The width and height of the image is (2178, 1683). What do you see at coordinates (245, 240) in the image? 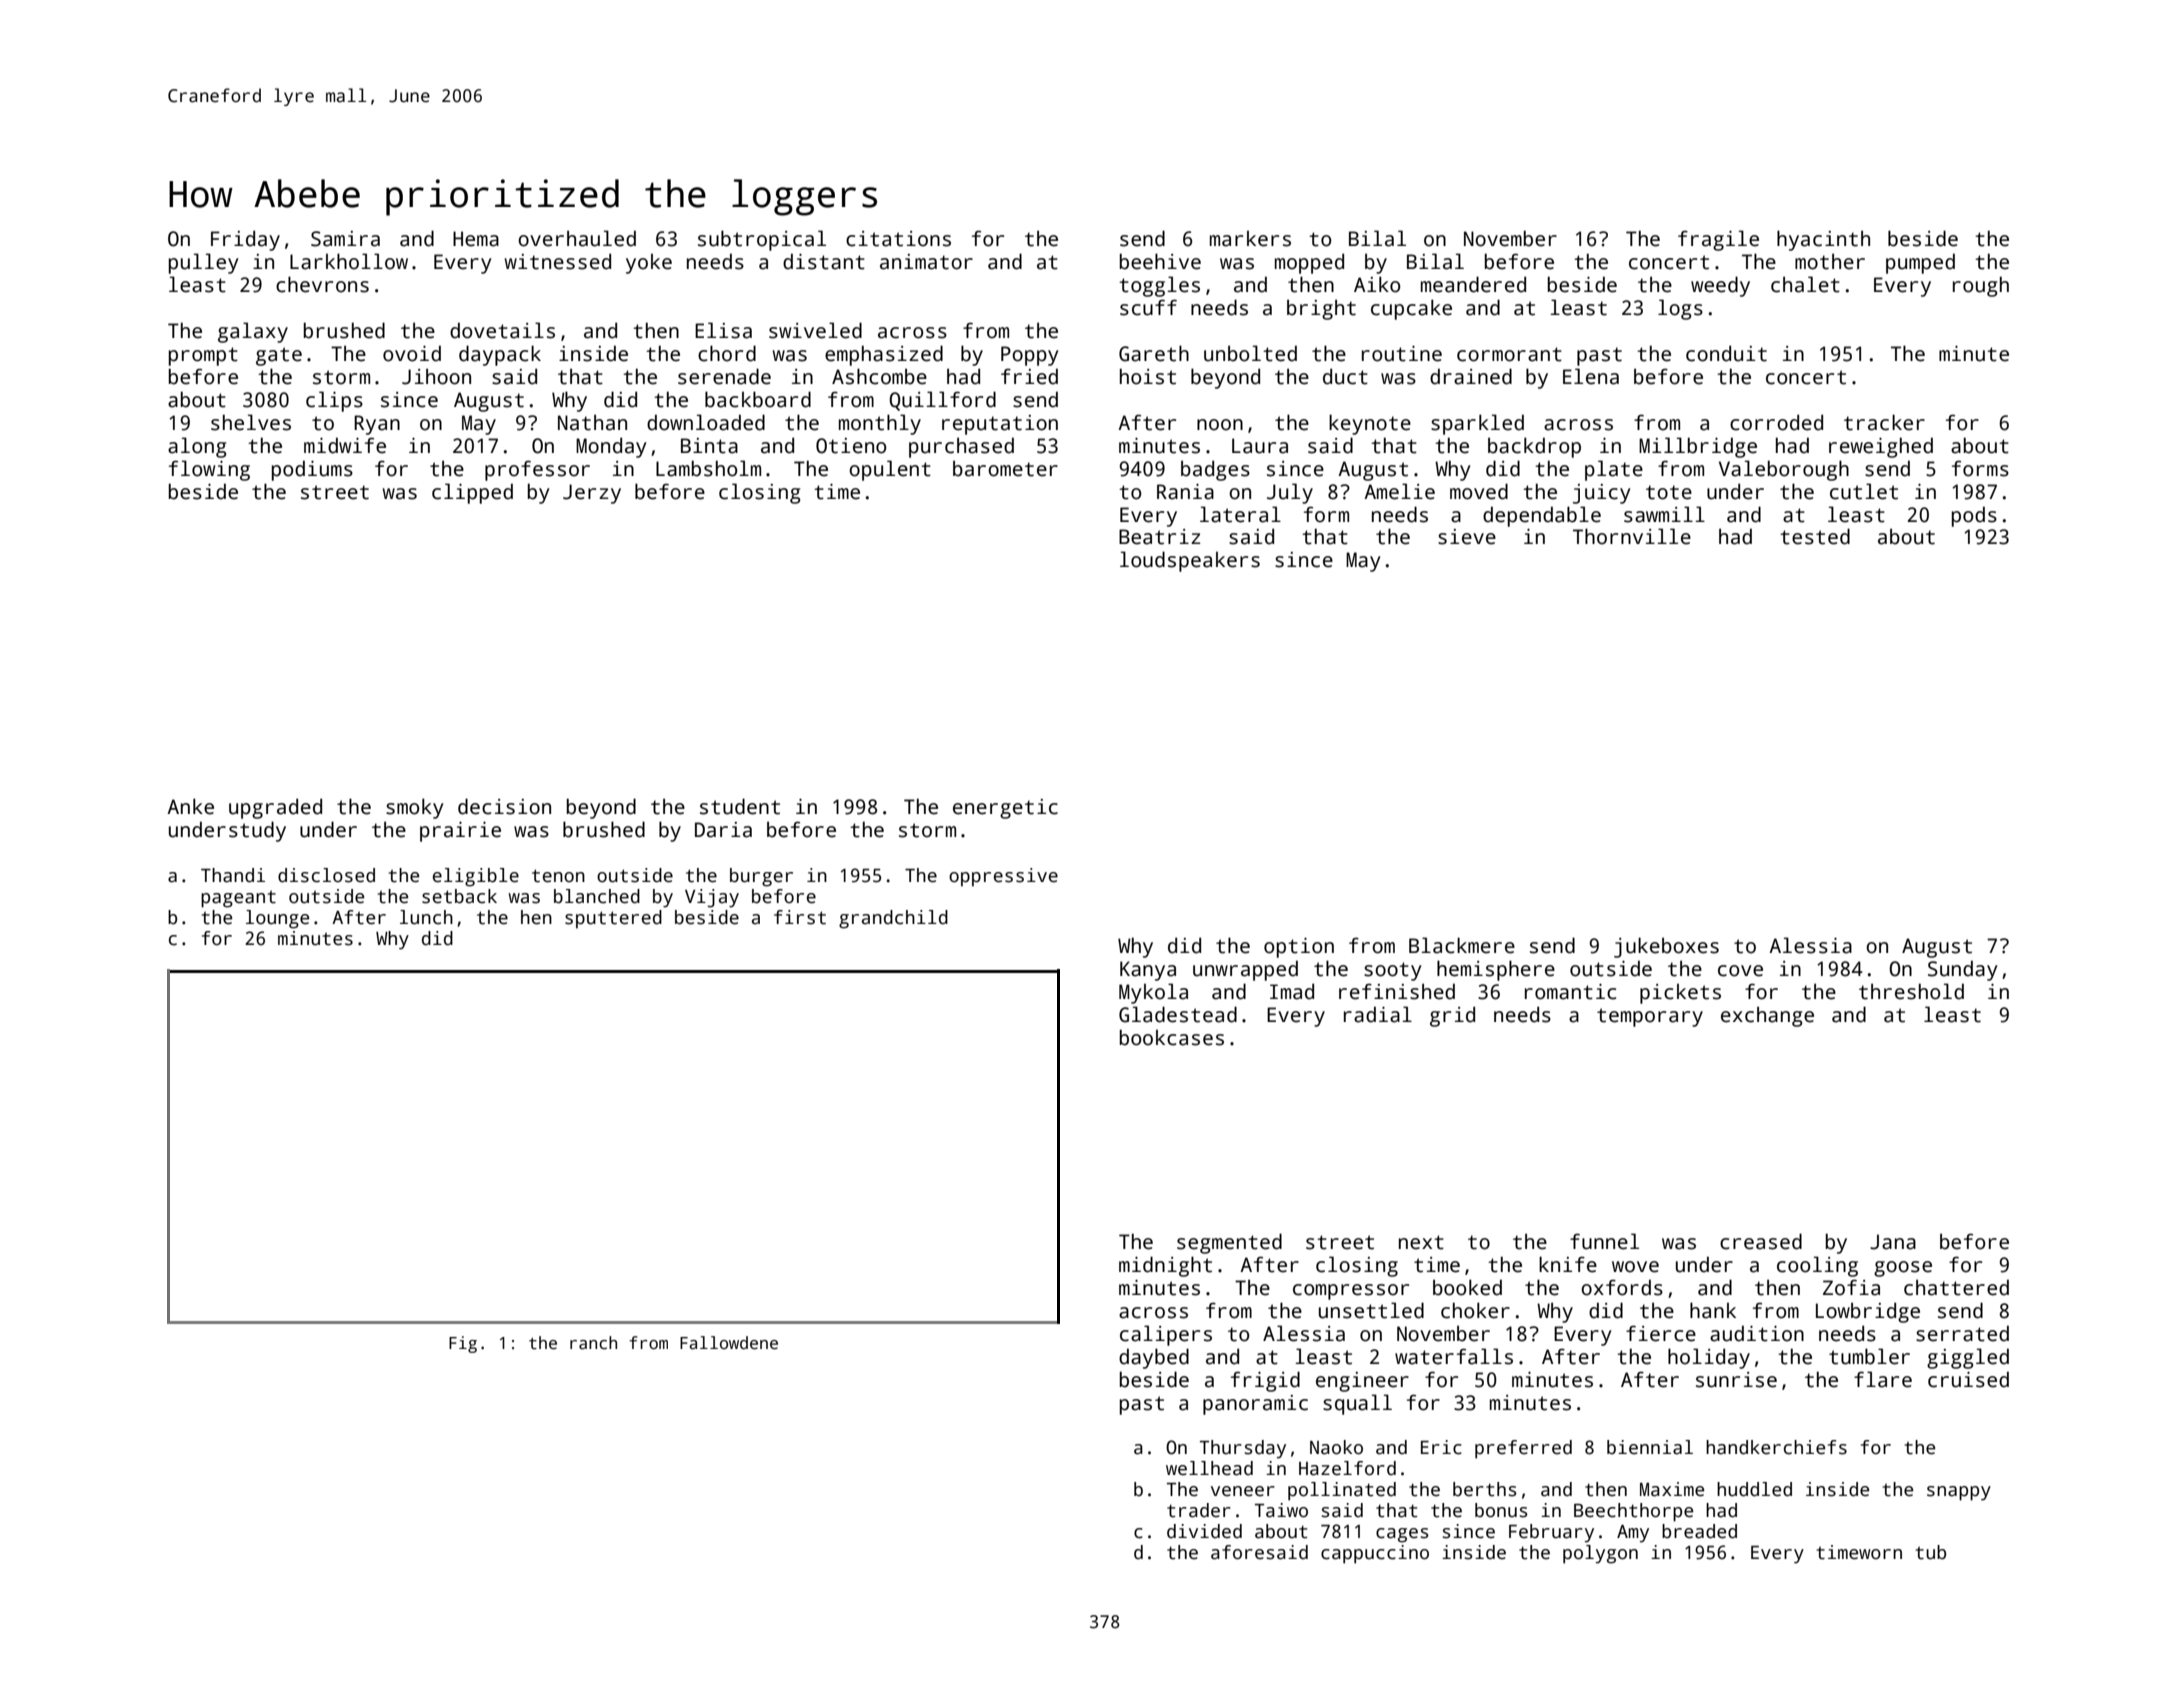
I see `Friday` at bounding box center [245, 240].
